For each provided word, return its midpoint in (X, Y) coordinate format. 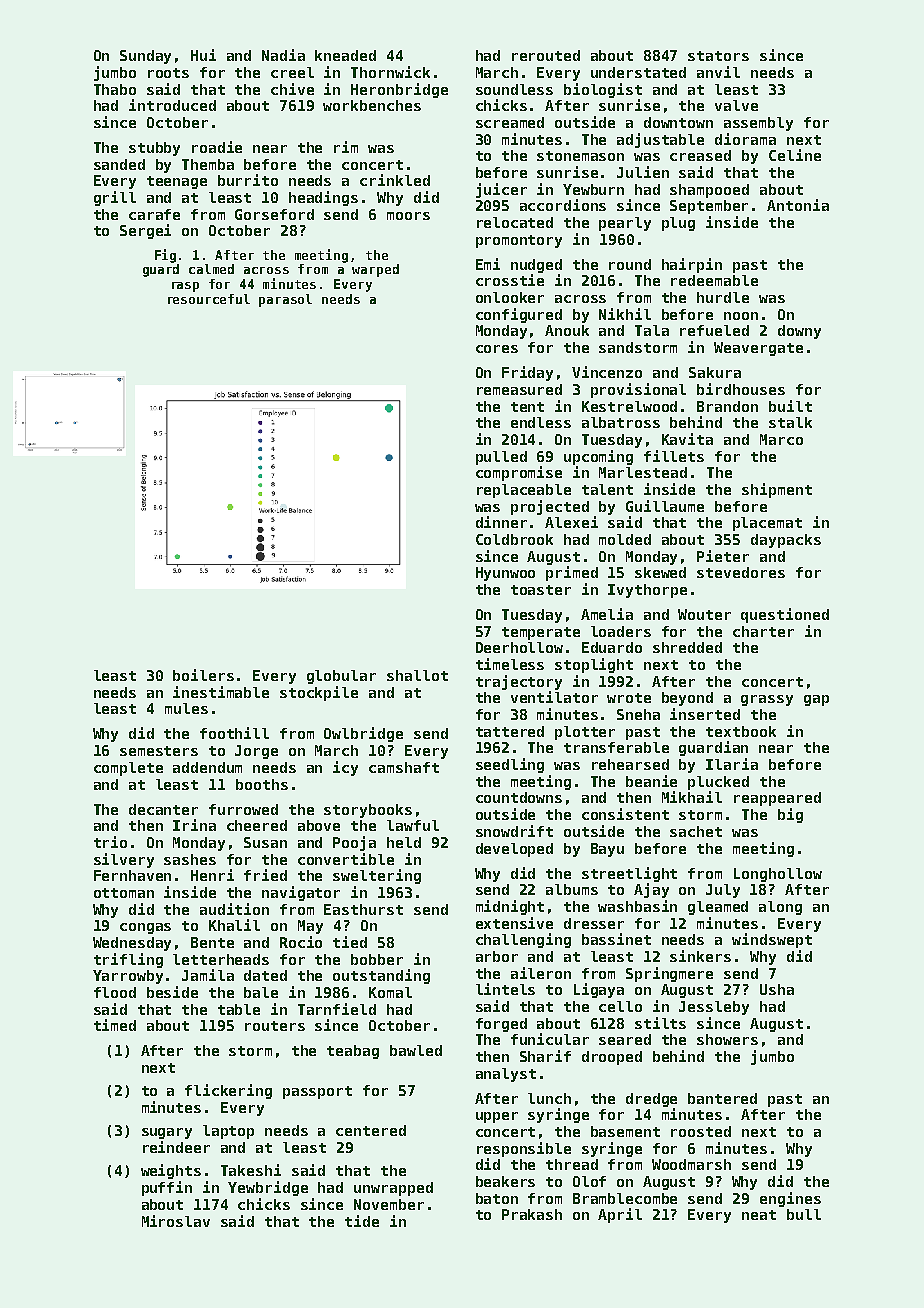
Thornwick (390, 72)
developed (514, 850)
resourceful (209, 299)
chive (292, 89)
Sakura (715, 372)
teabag (353, 1052)
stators (718, 56)
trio (110, 842)
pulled (501, 458)
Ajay (651, 890)
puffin (167, 1188)
